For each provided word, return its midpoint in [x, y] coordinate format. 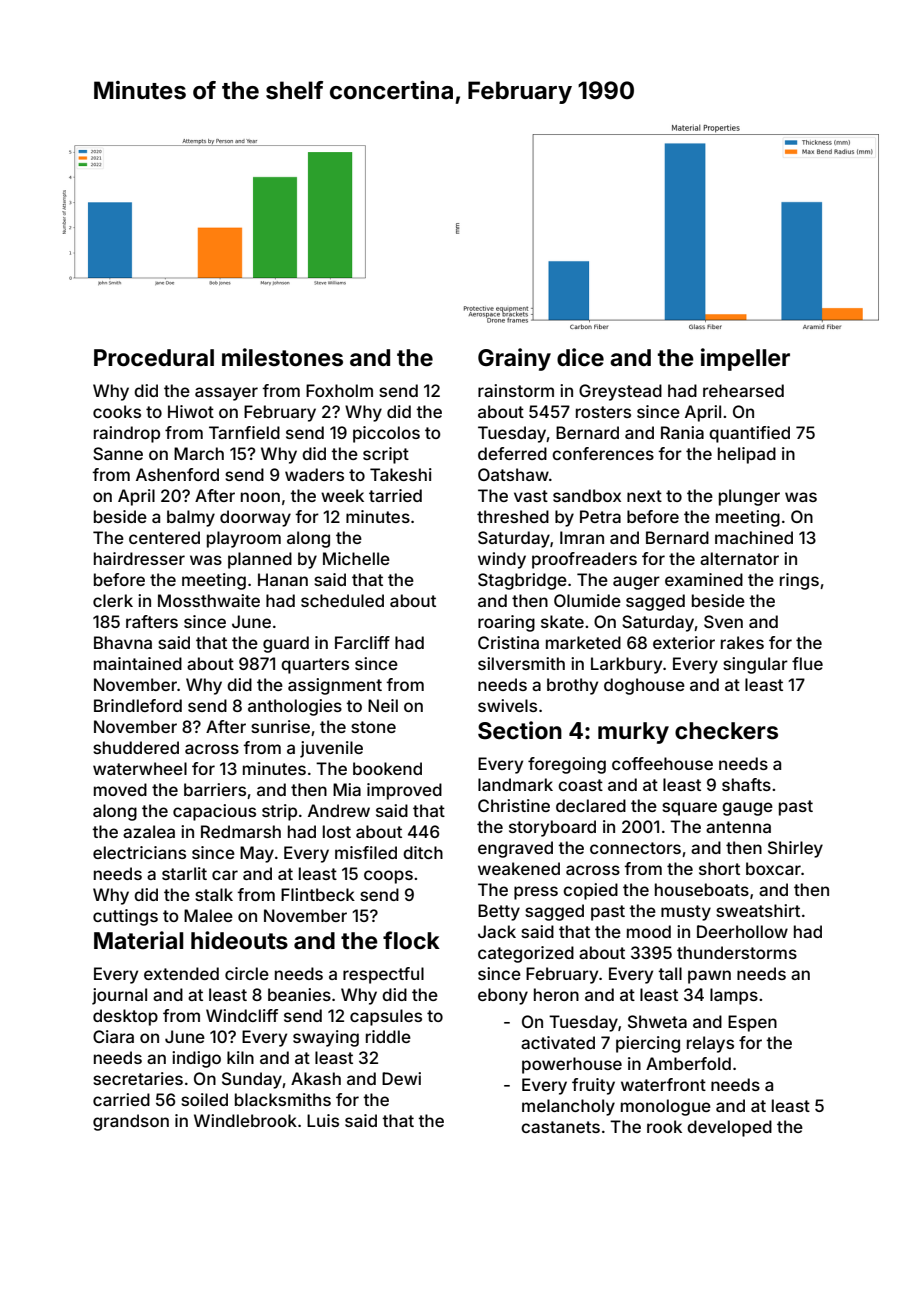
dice [580, 357]
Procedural [154, 358]
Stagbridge [522, 581]
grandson [131, 1122]
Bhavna [123, 642]
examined [704, 579]
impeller [745, 359]
